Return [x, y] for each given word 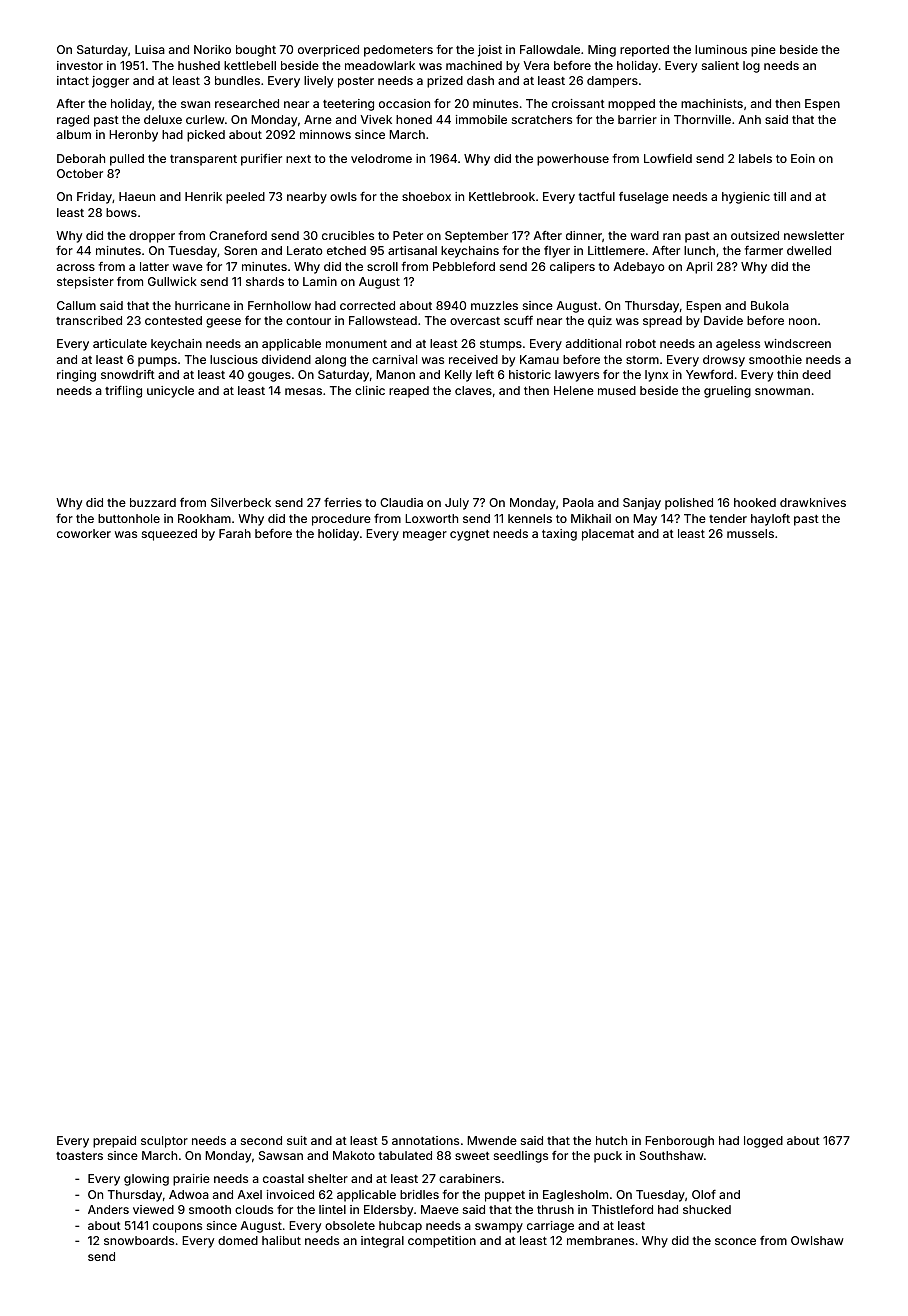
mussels [750, 533]
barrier [637, 119]
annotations [425, 1140]
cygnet [470, 535]
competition [442, 1242]
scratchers [542, 119]
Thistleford [622, 1209]
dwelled [809, 250]
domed [238, 1240]
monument [356, 344]
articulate [120, 343]
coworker [84, 533]
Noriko [212, 49]
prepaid [114, 1142]
